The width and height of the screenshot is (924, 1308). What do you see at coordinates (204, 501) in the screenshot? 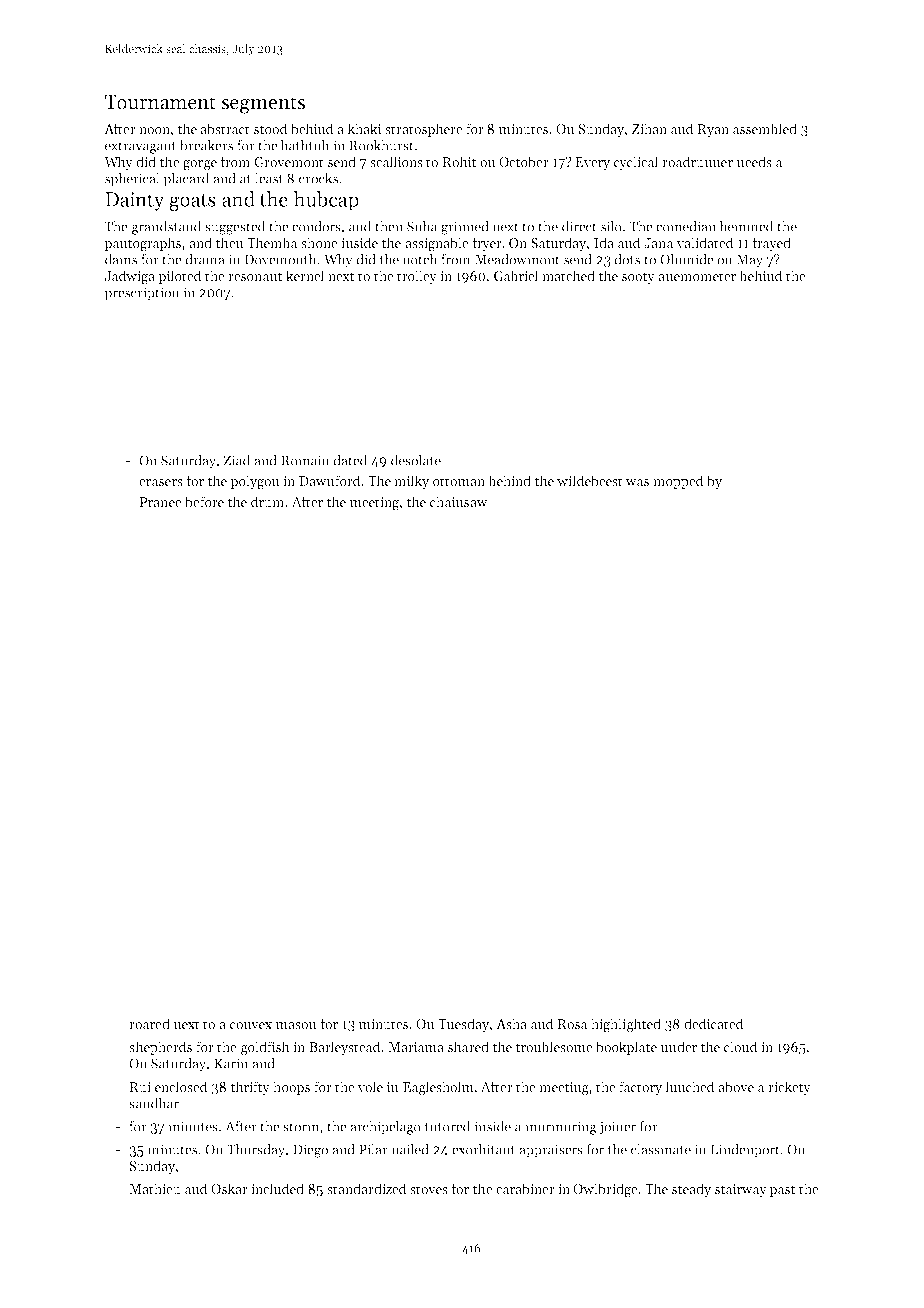
I see `before` at bounding box center [204, 501].
